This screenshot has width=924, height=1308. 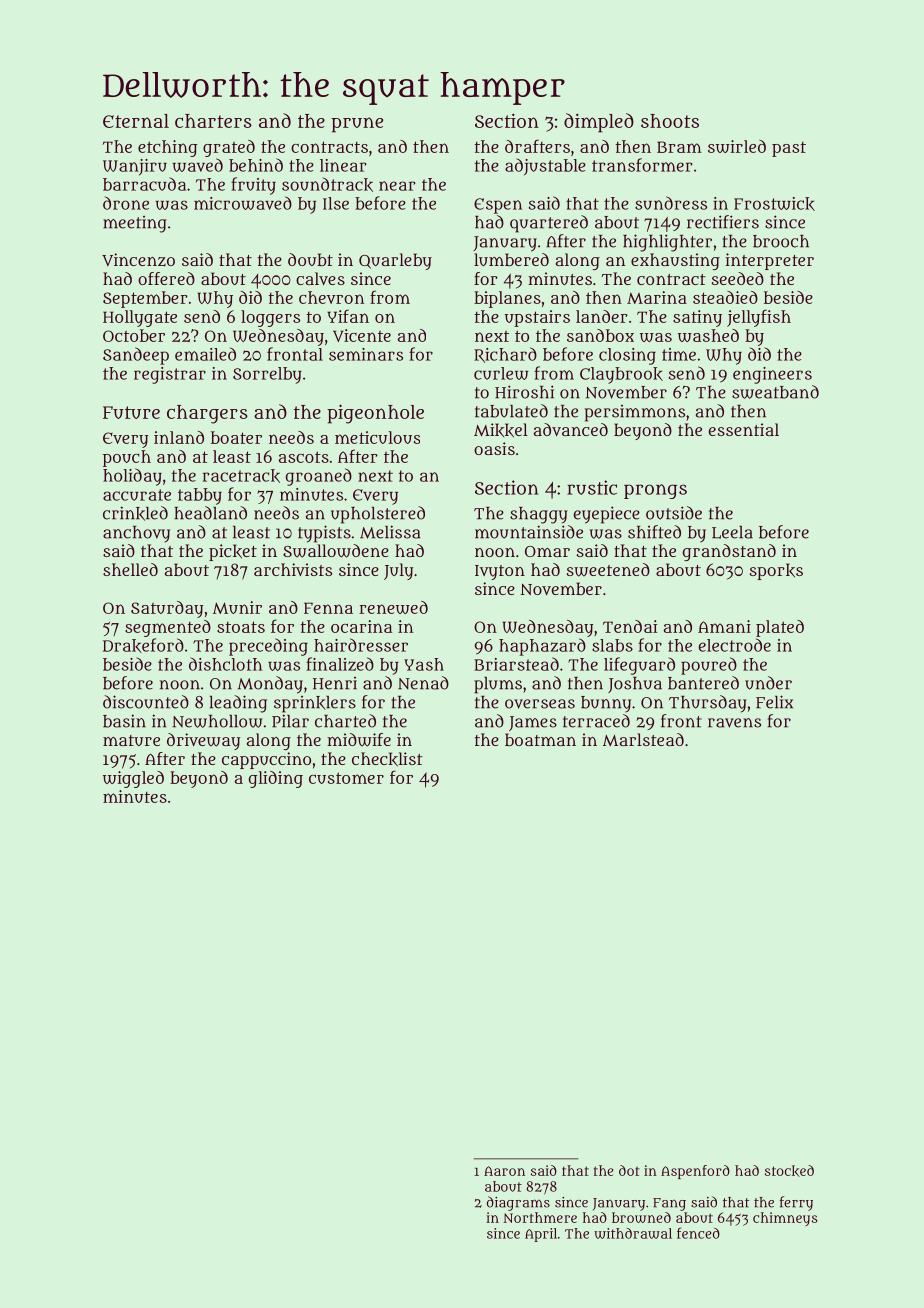 I want to click on Marlstead, so click(x=643, y=739).
